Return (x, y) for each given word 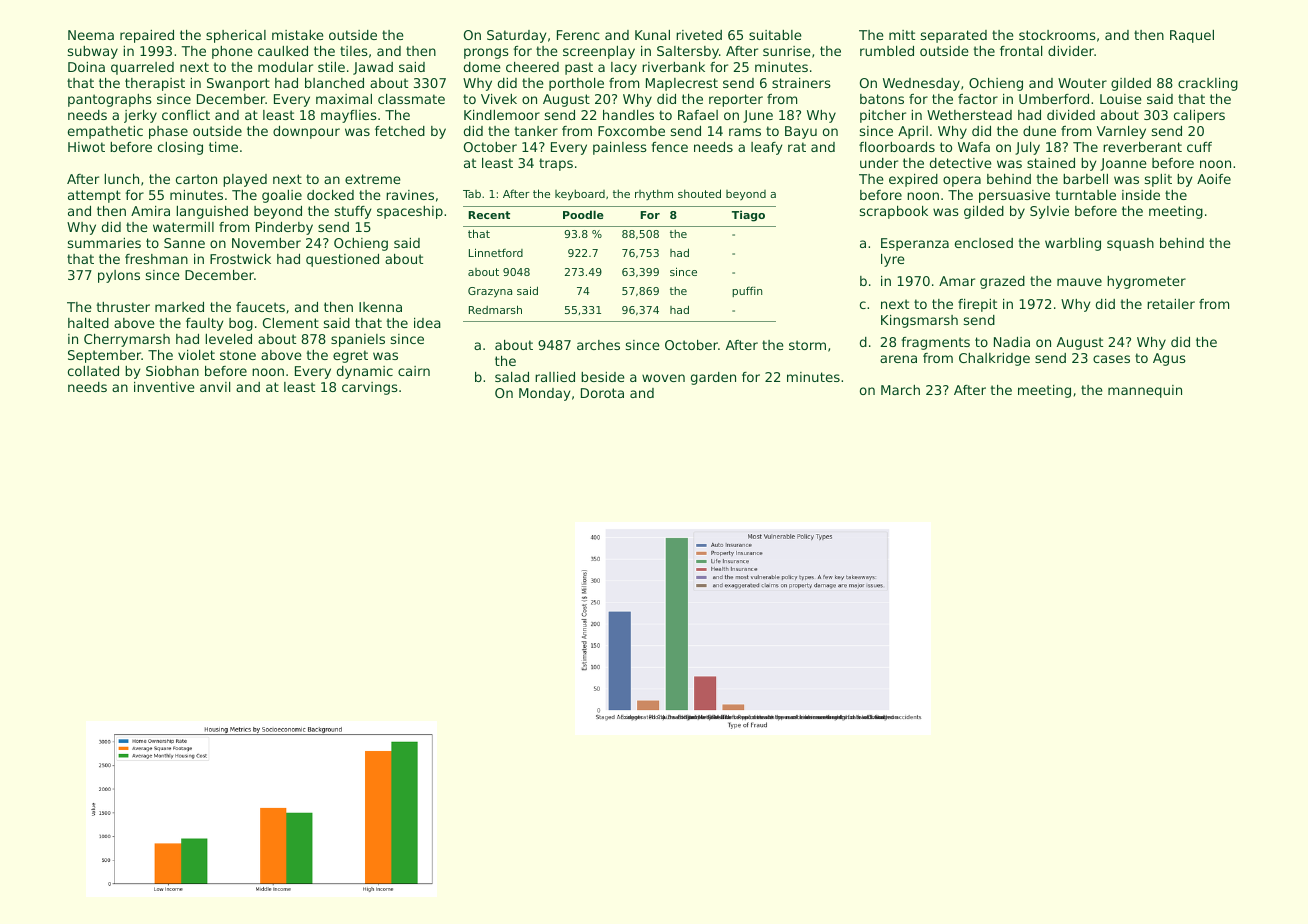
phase (168, 132)
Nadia (1012, 342)
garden (713, 378)
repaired (147, 36)
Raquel (1192, 36)
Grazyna (490, 292)
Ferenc (578, 35)
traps (556, 164)
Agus (1169, 359)
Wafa (974, 147)
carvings (370, 388)
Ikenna (380, 307)
